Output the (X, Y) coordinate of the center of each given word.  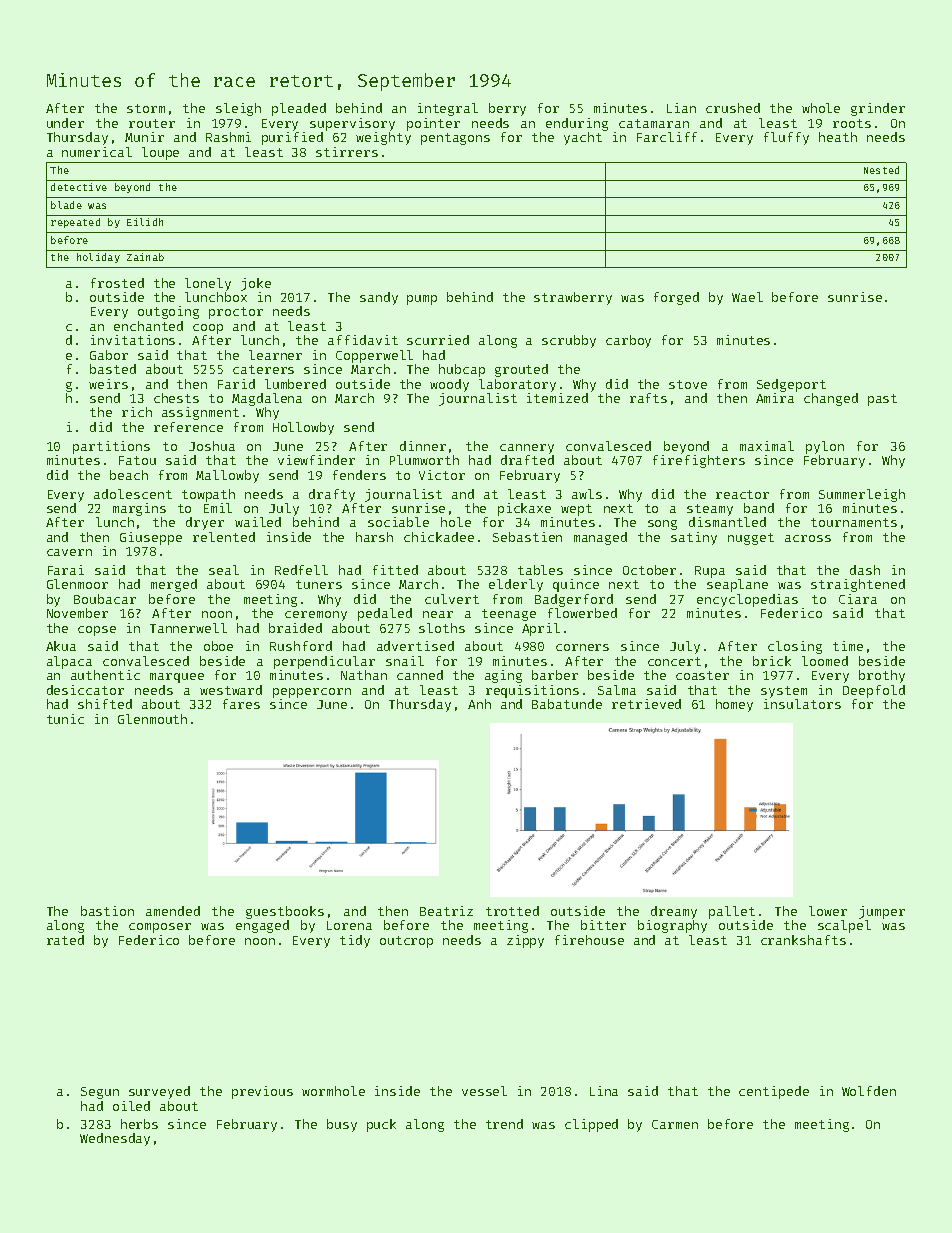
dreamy (674, 912)
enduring (577, 124)
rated (65, 940)
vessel (484, 1091)
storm (146, 108)
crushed (733, 108)
